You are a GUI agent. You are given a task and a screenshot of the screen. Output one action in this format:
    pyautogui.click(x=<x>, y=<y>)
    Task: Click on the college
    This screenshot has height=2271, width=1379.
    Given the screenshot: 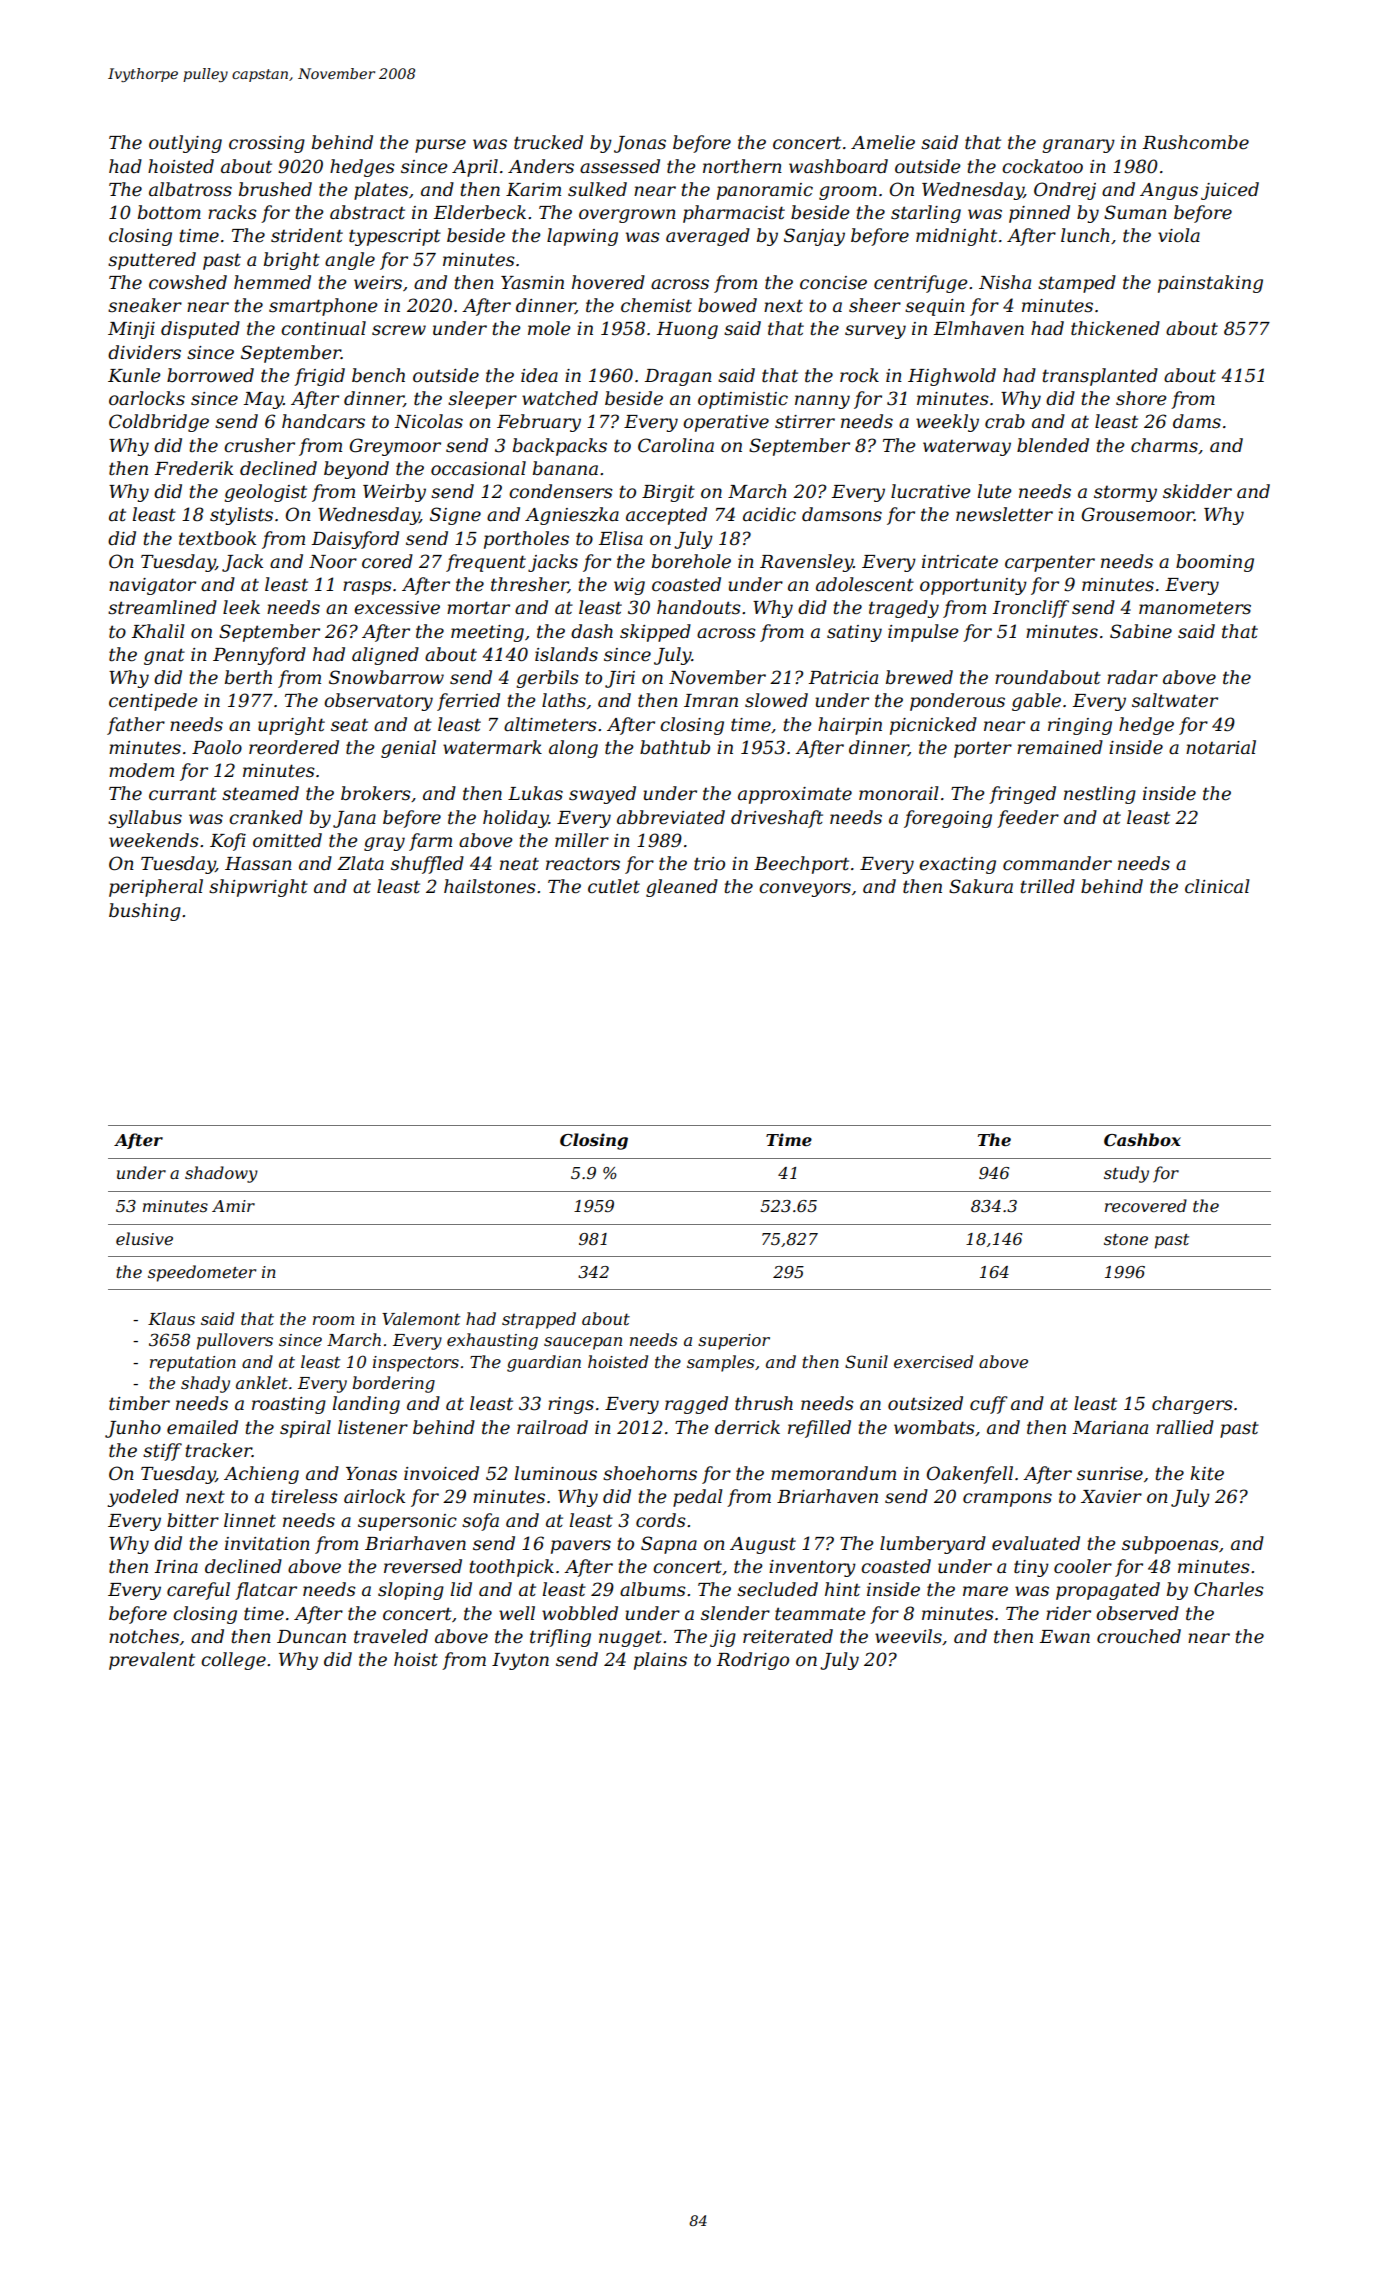 What is the action you would take?
    pyautogui.click(x=233, y=1661)
